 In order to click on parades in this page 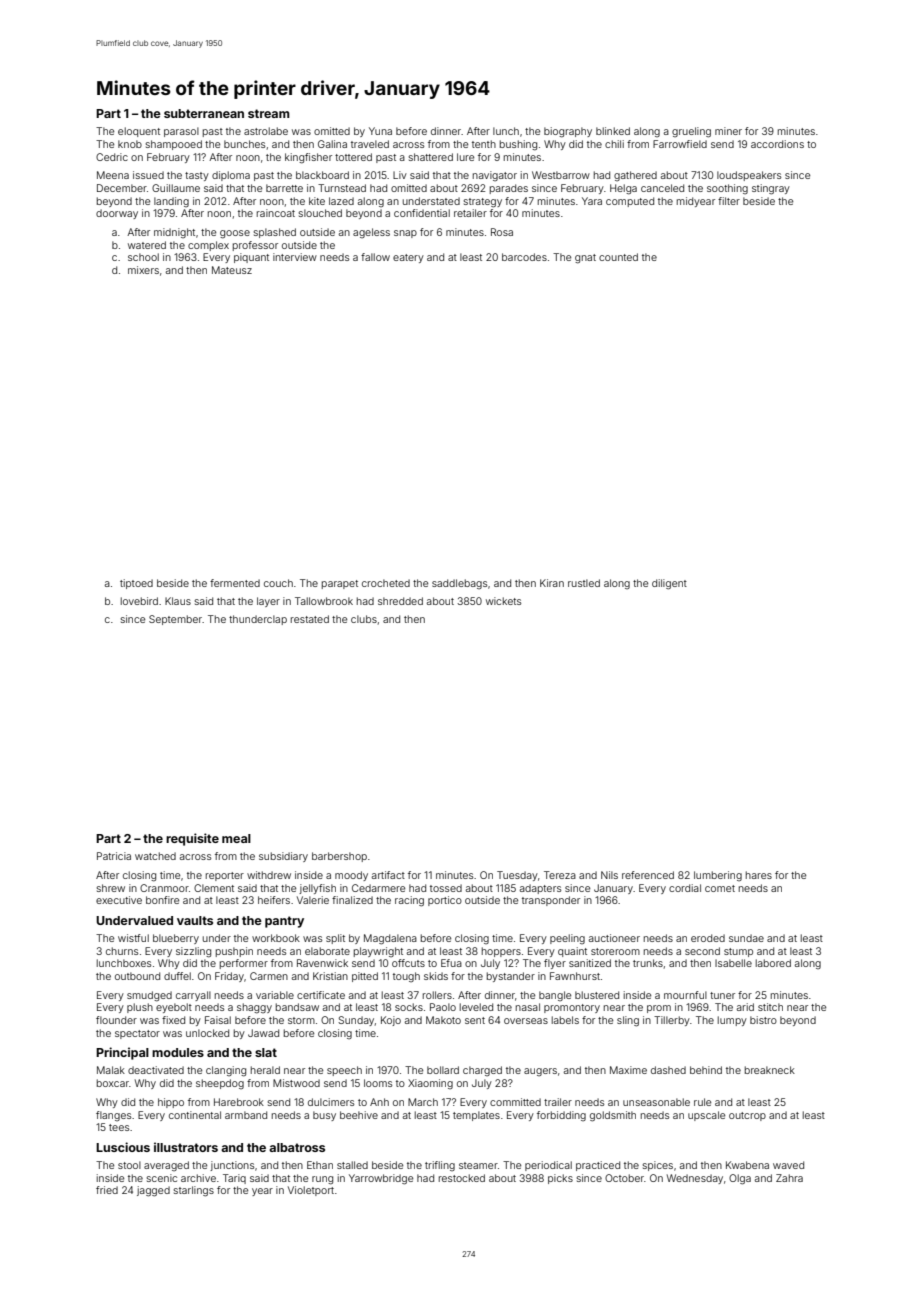, I will do `click(509, 189)`.
